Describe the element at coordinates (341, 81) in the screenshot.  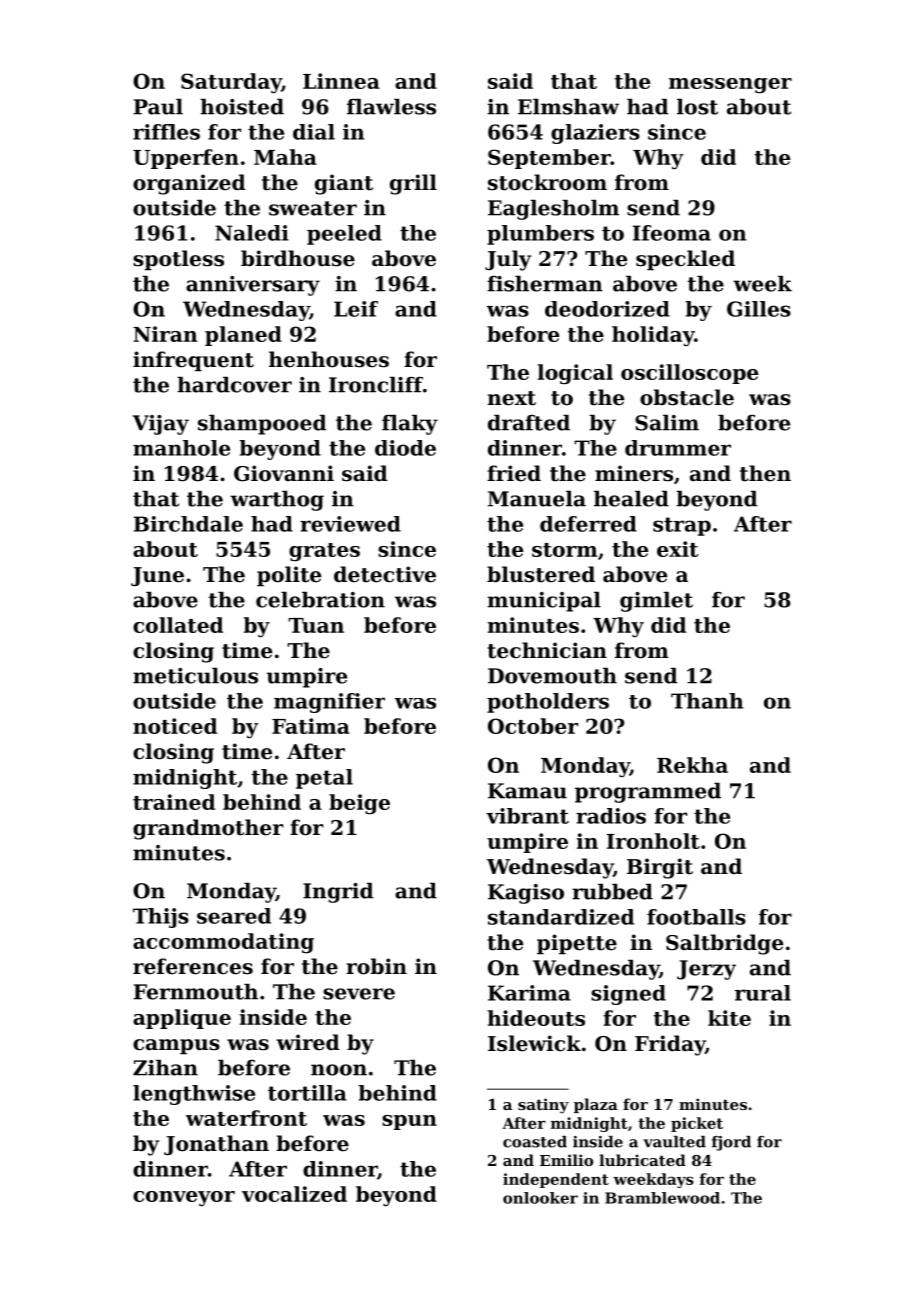
I see `Linnea` at that location.
